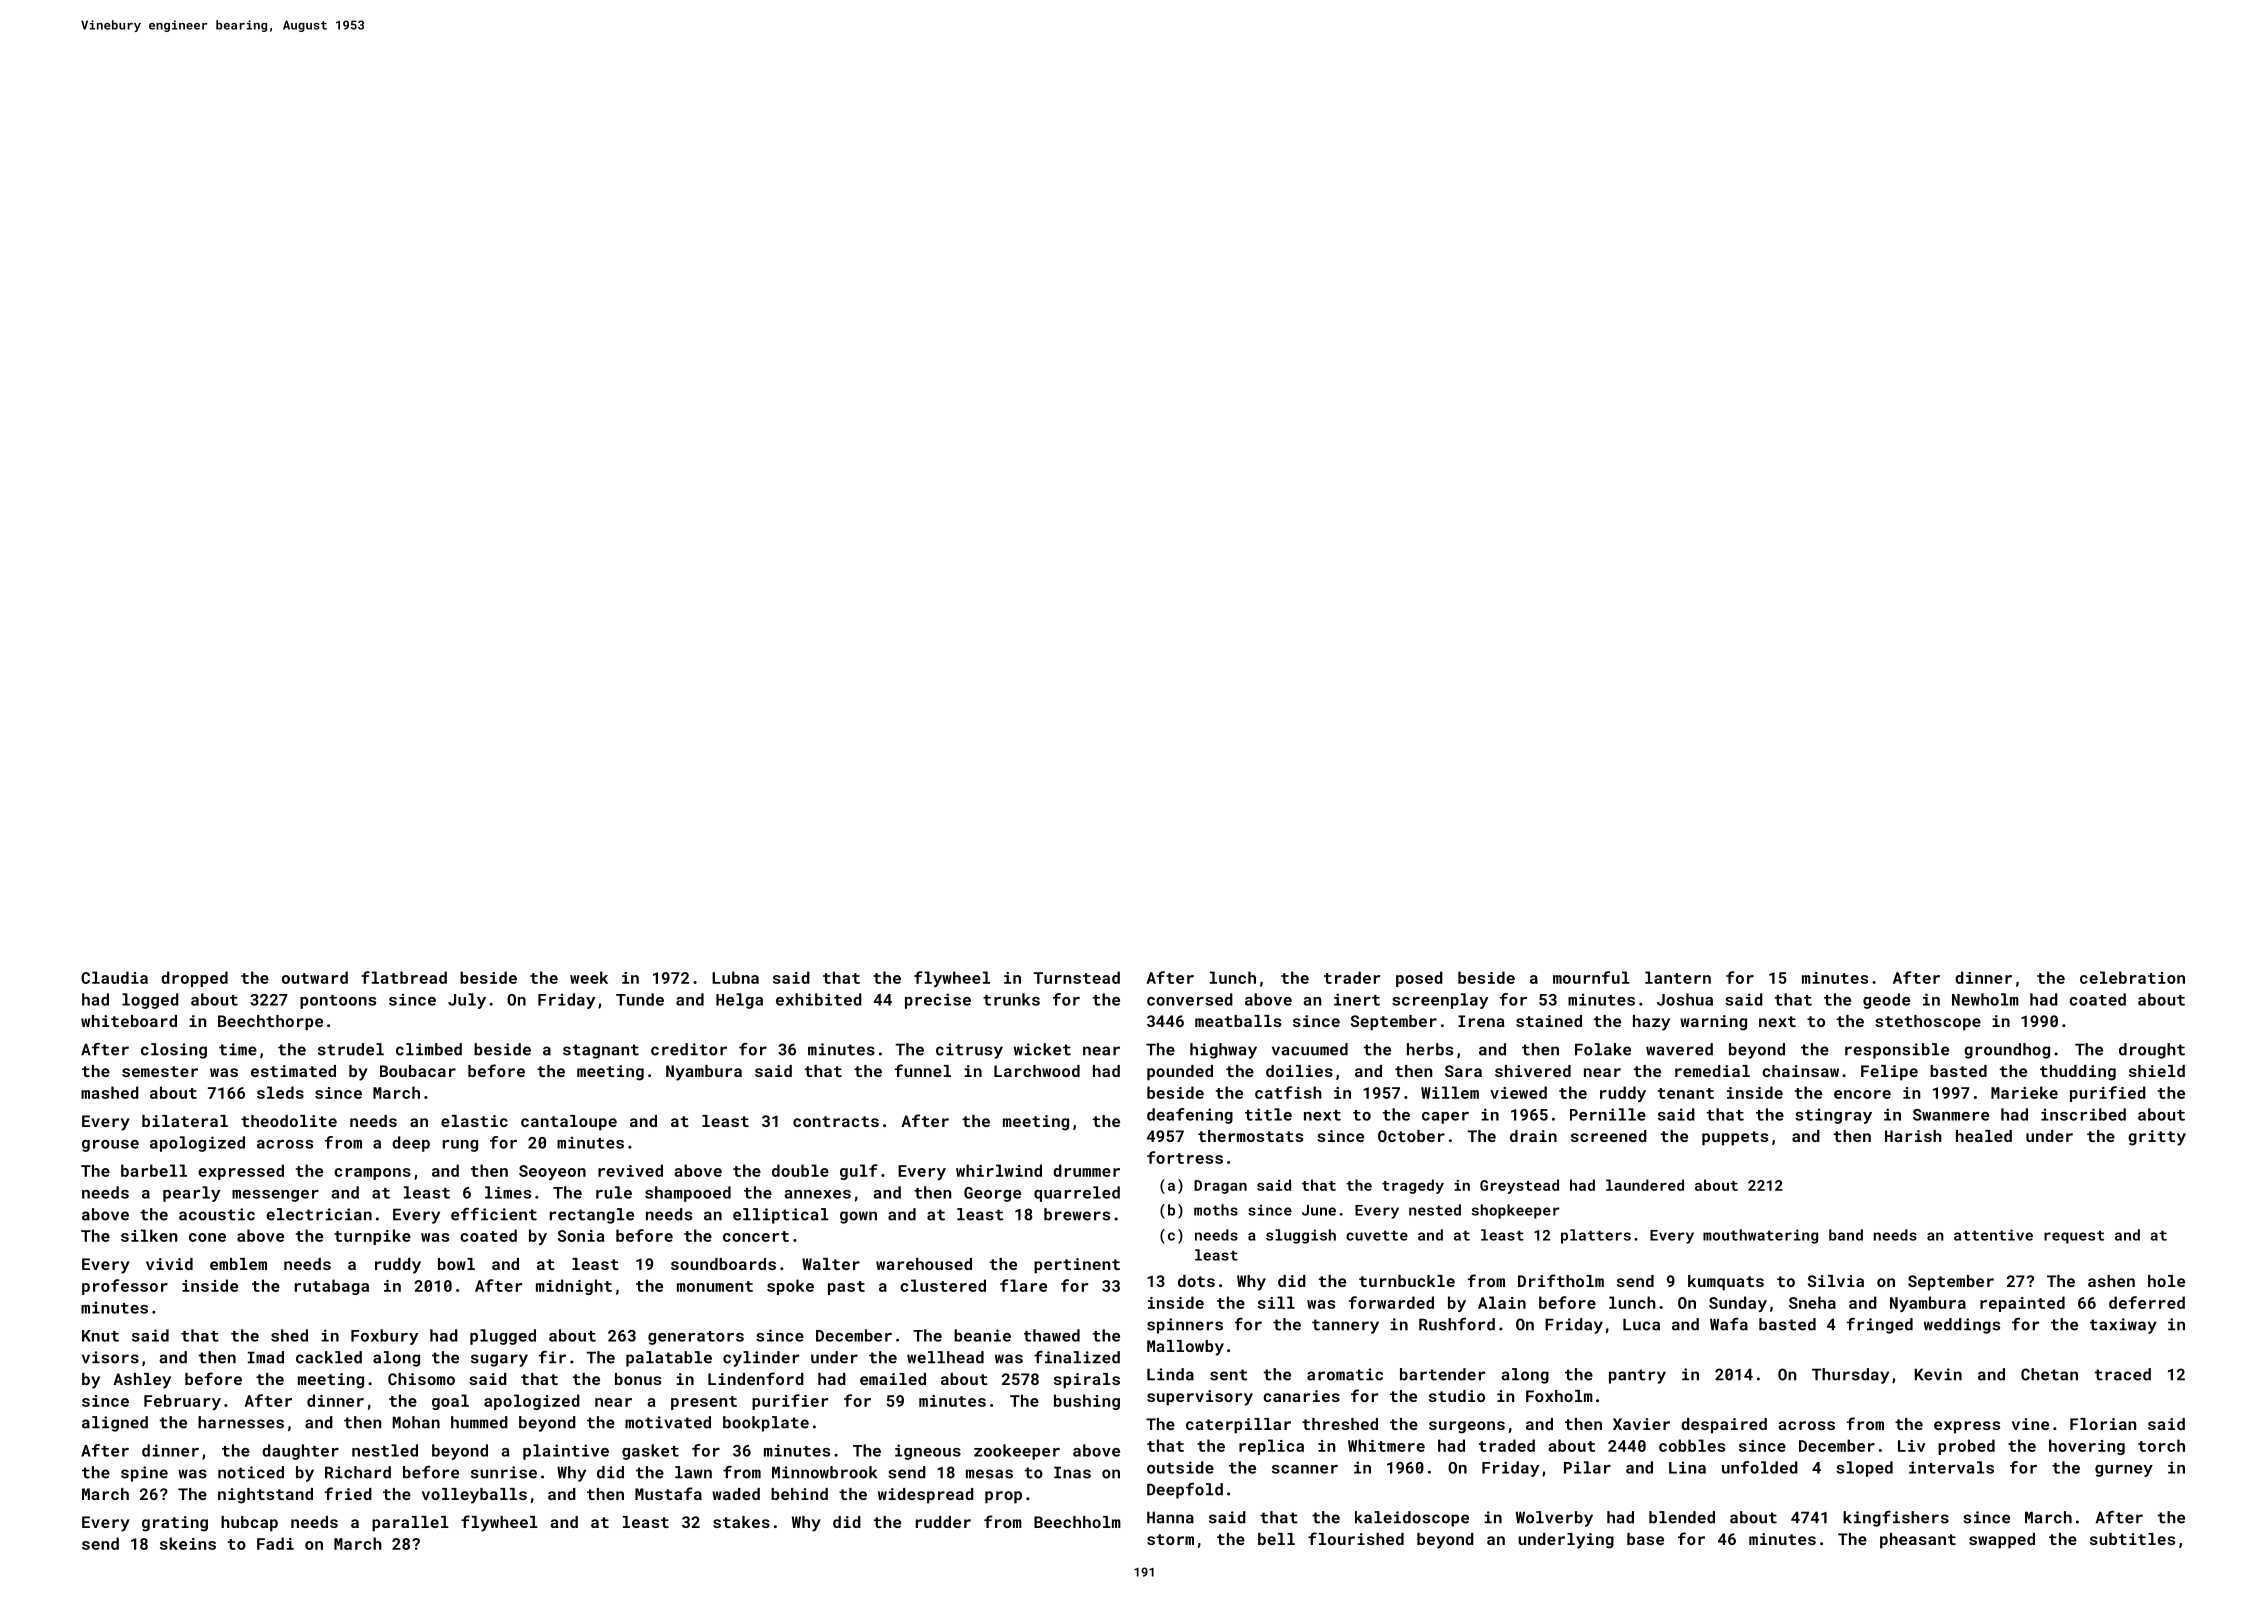 Image resolution: width=2267 pixels, height=1603 pixels. I want to click on Thursday, so click(1850, 1376).
